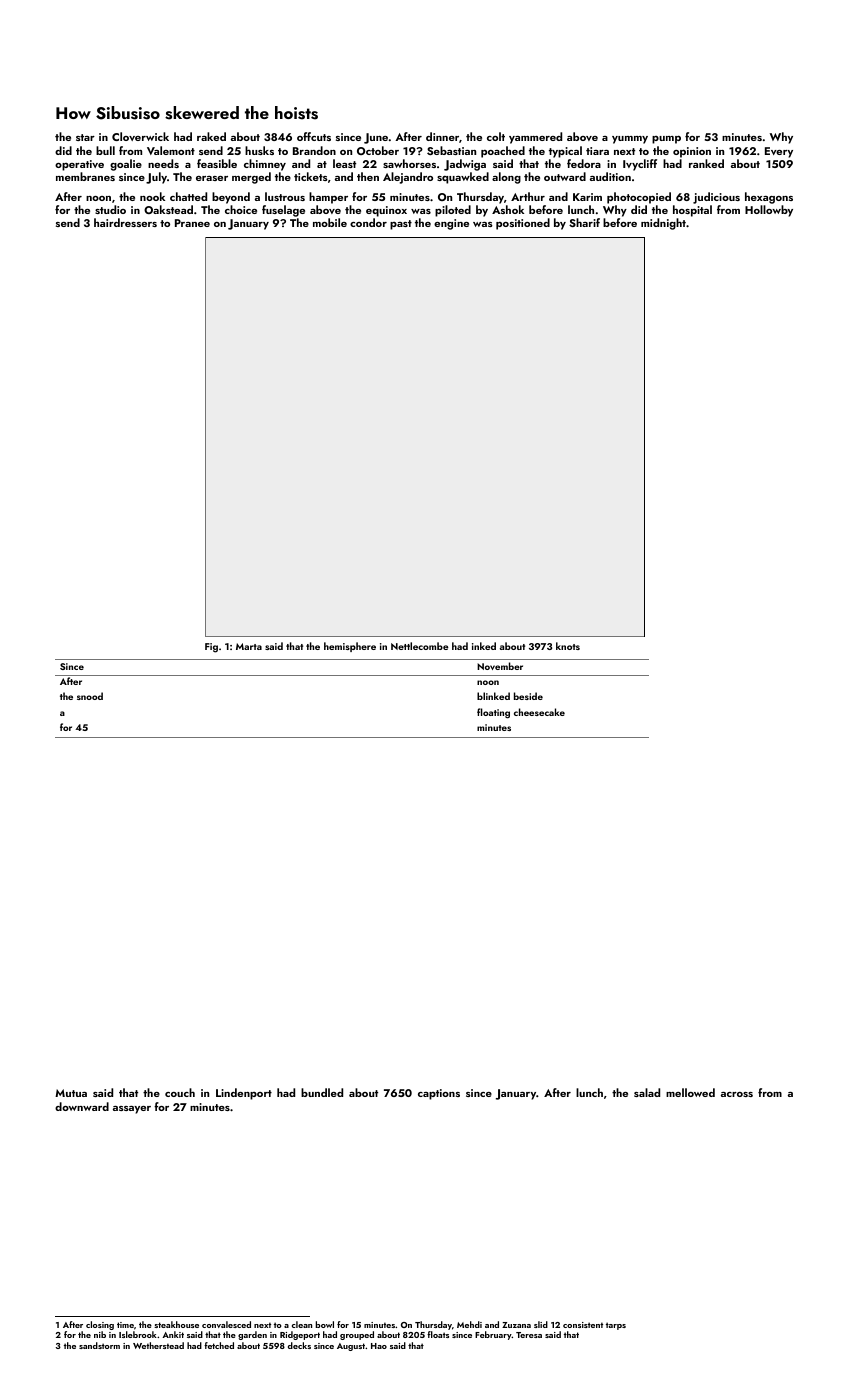 Image resolution: width=849 pixels, height=1400 pixels. I want to click on snood, so click(90, 696).
